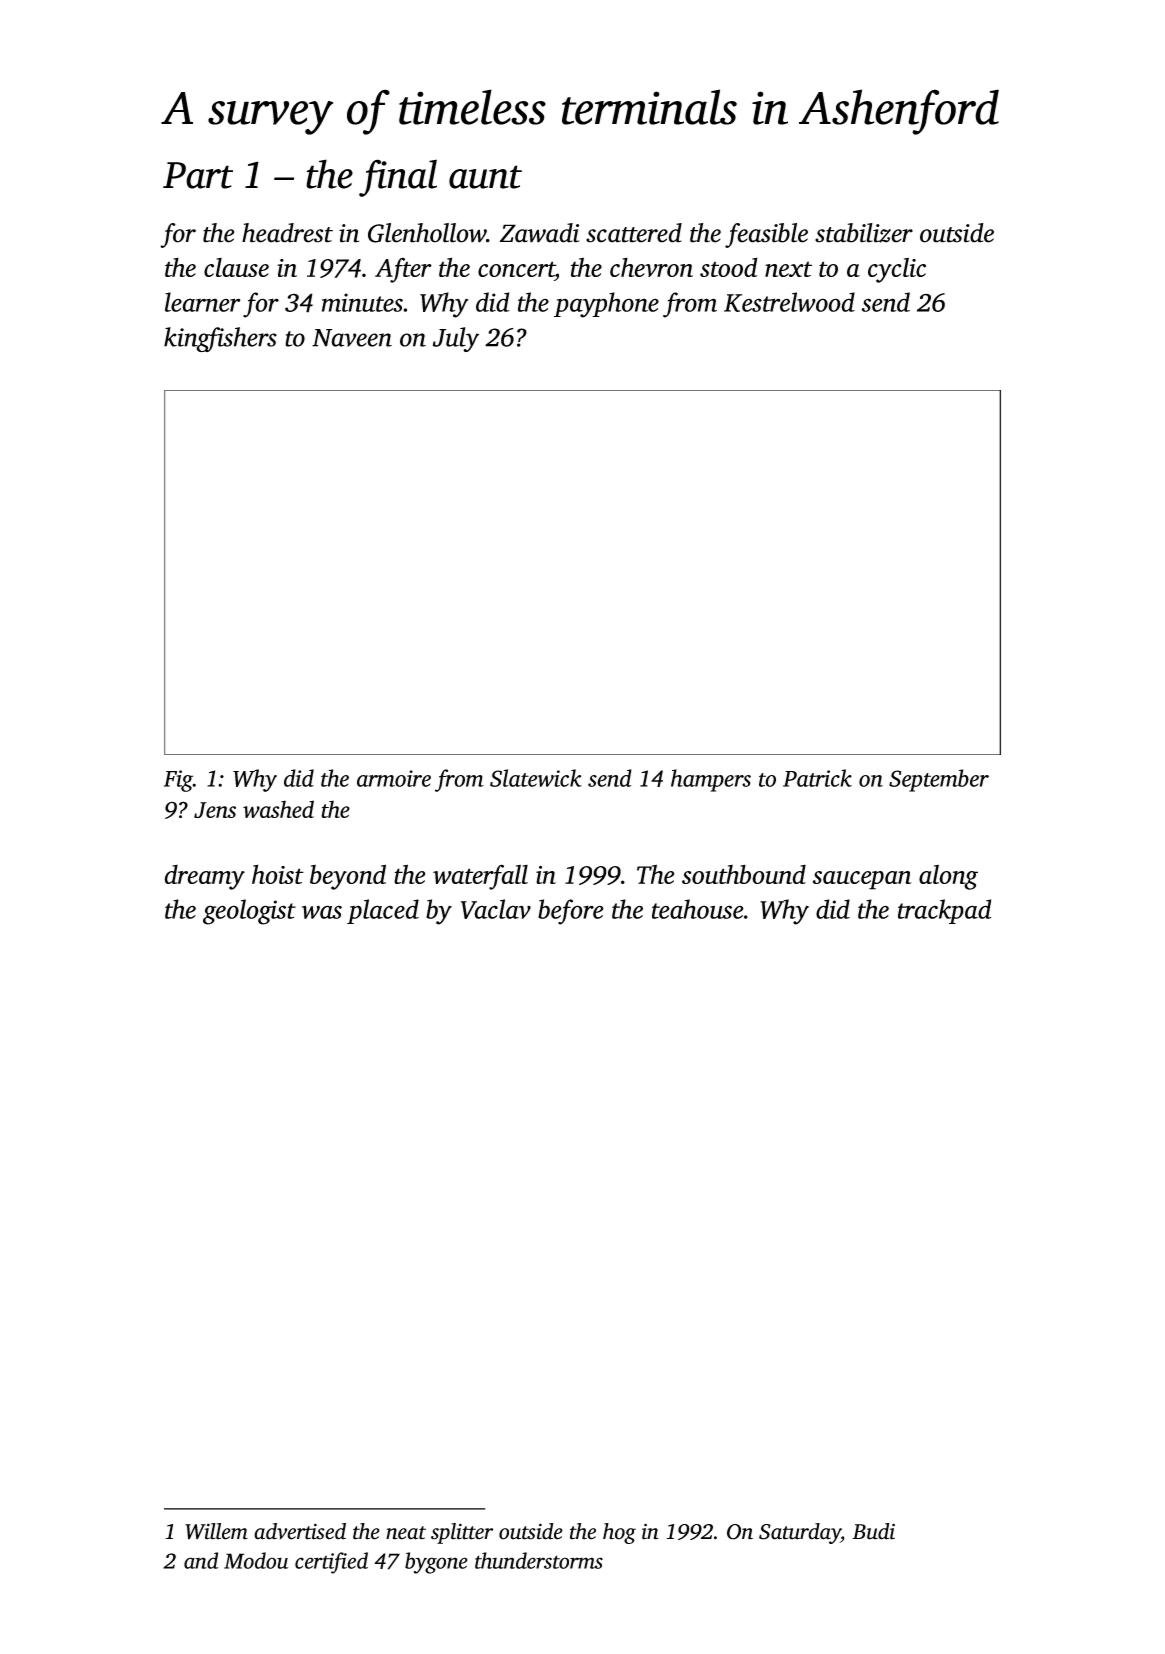 The height and width of the page is (1654, 1165). What do you see at coordinates (198, 175) in the page?
I see `Part` at bounding box center [198, 175].
